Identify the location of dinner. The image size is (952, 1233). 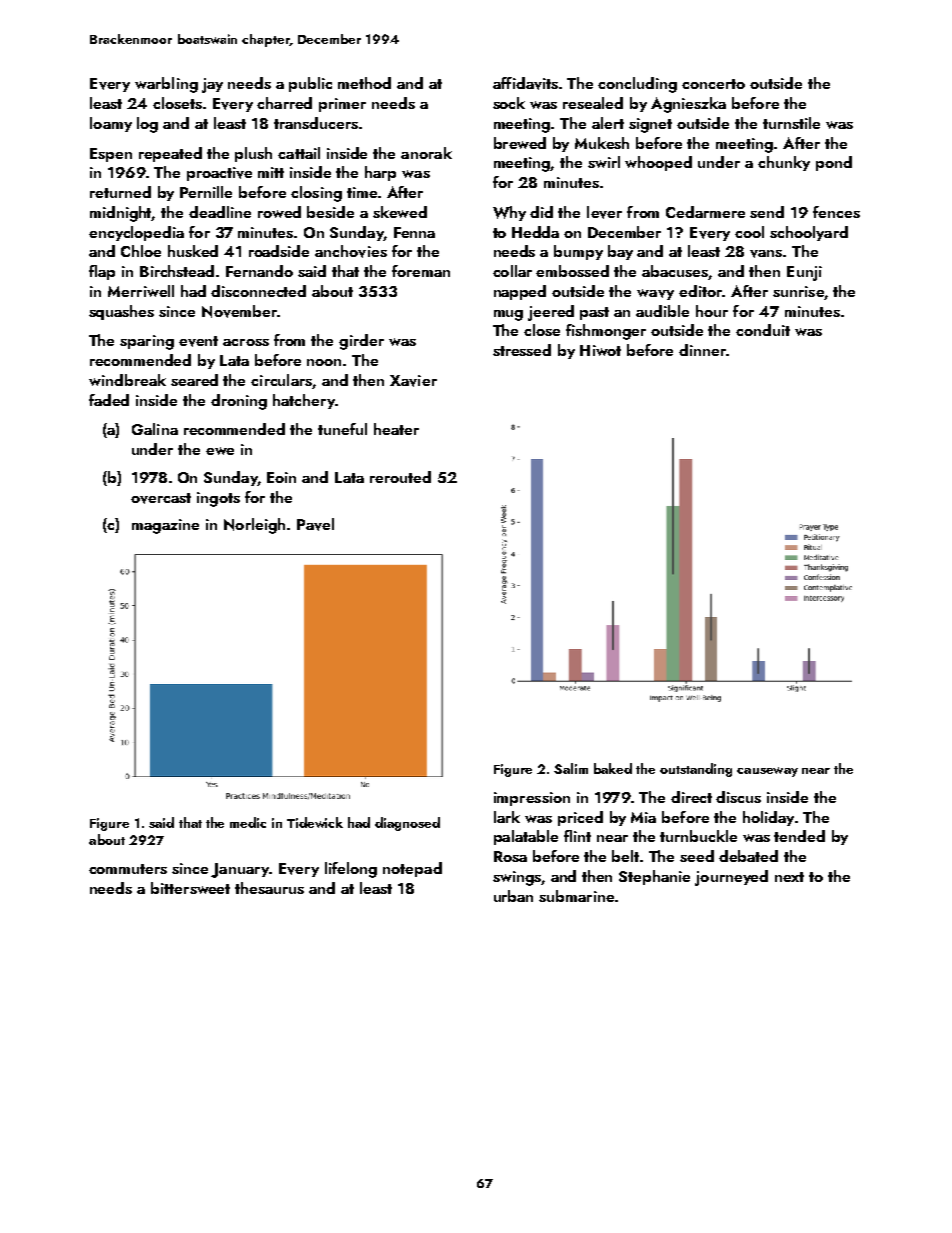
(702, 350).
